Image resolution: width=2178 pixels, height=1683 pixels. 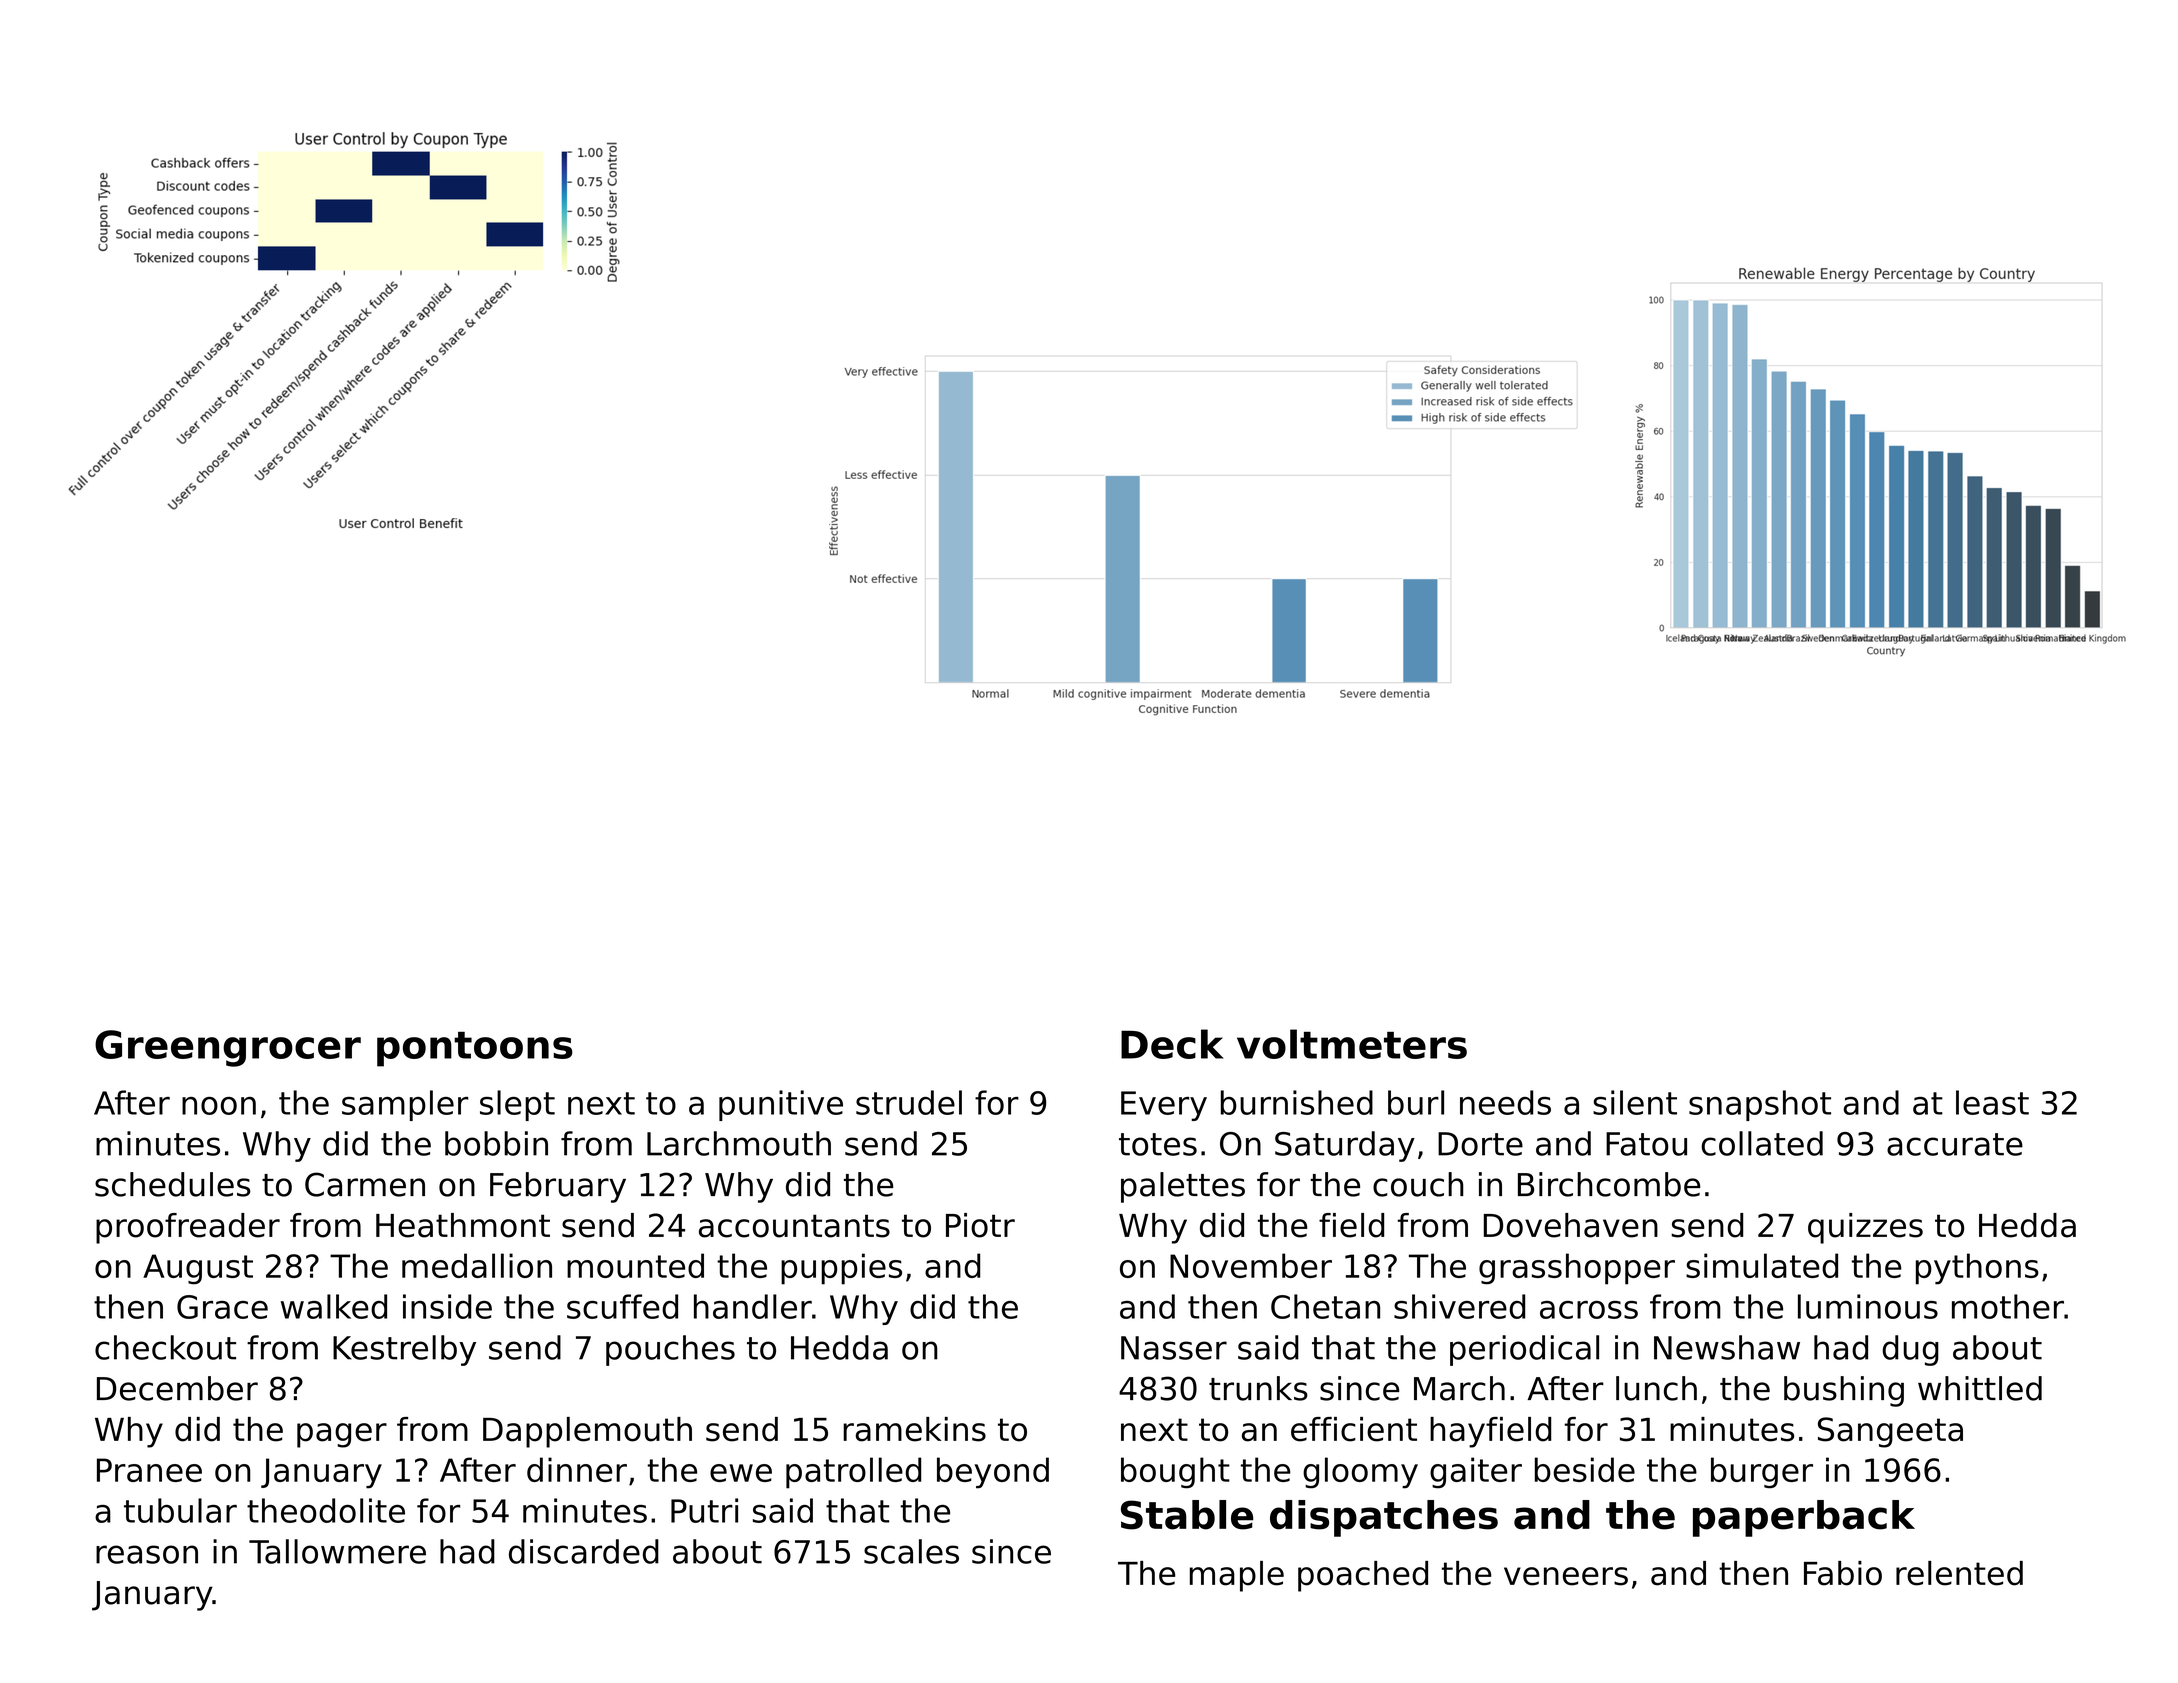 What do you see at coordinates (404, 1350) in the document?
I see `Kestrelby` at bounding box center [404, 1350].
